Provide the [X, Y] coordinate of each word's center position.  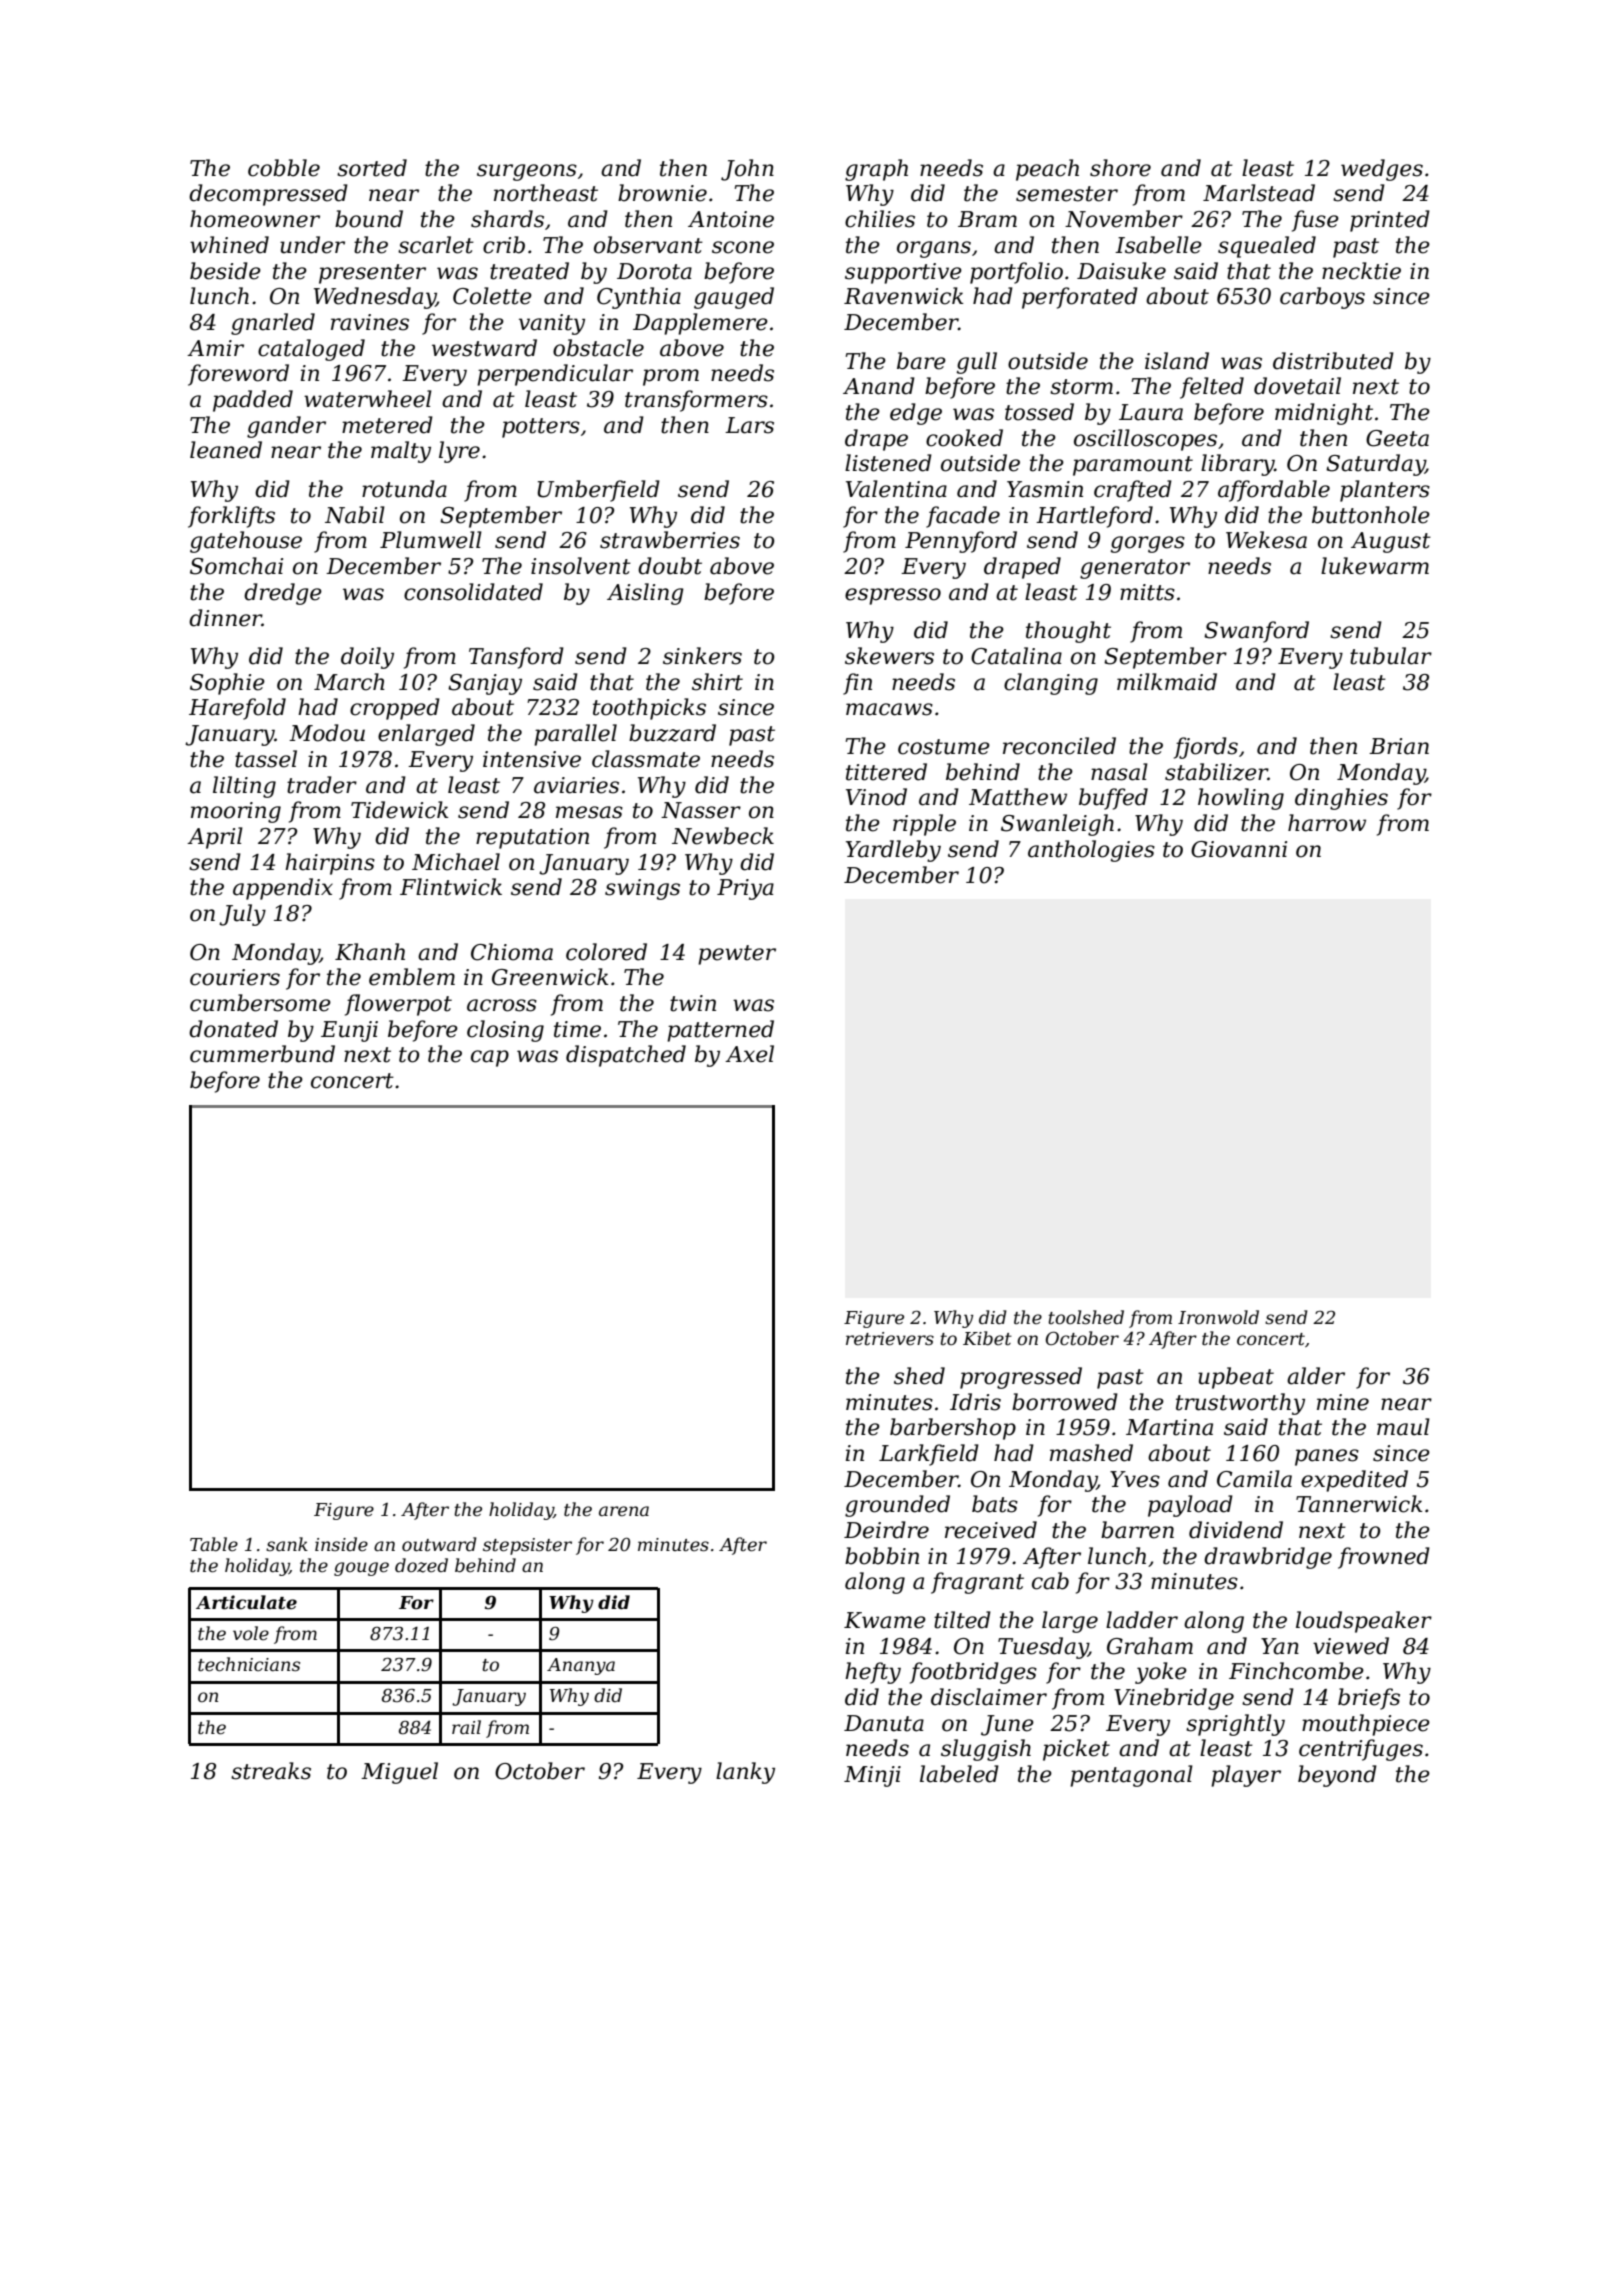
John [747, 170]
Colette [492, 296]
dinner [225, 618]
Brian [1399, 746]
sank [287, 1544]
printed [1390, 221]
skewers [889, 656]
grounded [897, 1506]
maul [1403, 1427]
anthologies [1091, 851]
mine [1343, 1402]
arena [624, 1511]
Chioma [512, 952]
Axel [749, 1054]
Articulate [246, 1602]
